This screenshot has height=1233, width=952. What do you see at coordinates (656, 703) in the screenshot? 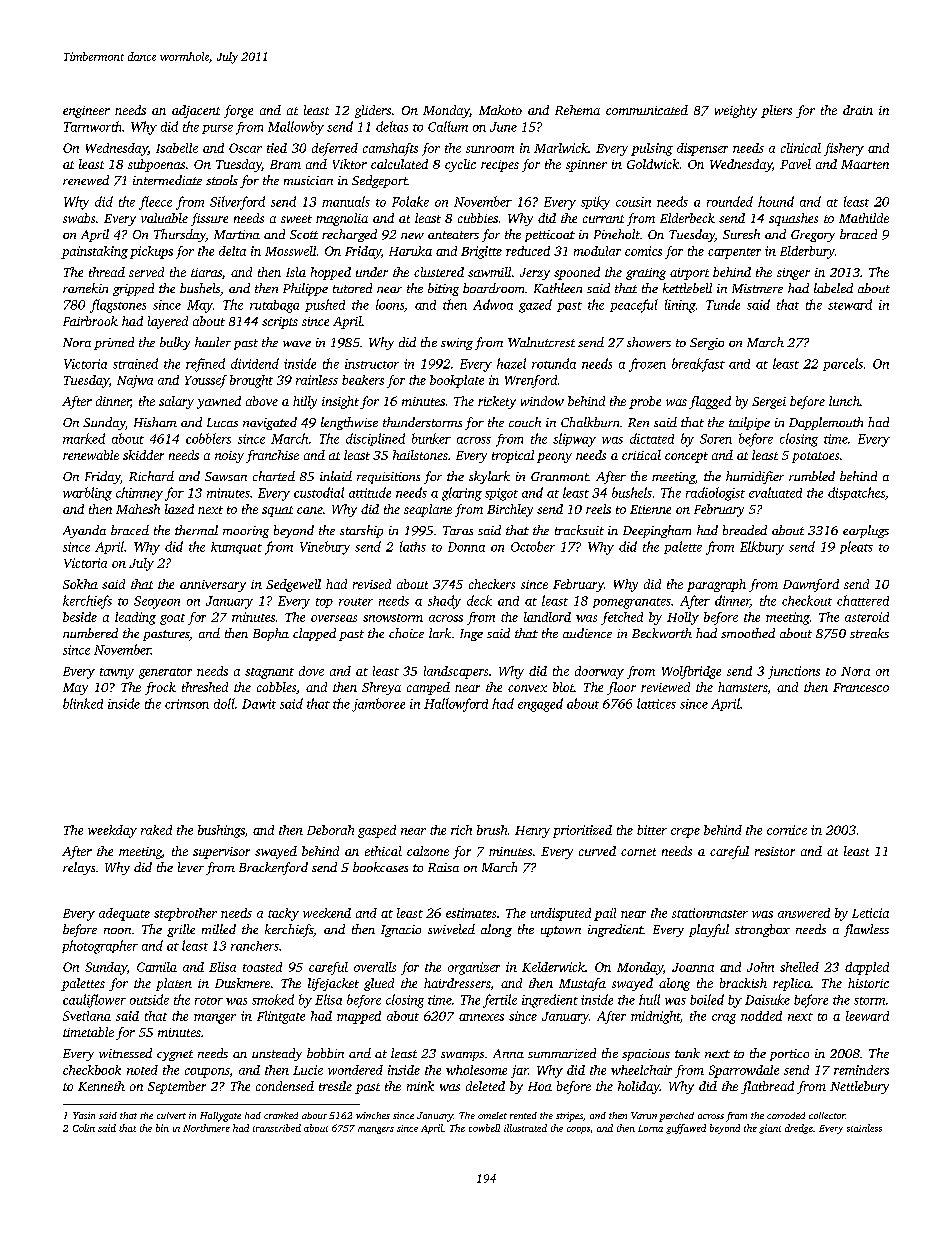
I see `lattices` at bounding box center [656, 703].
